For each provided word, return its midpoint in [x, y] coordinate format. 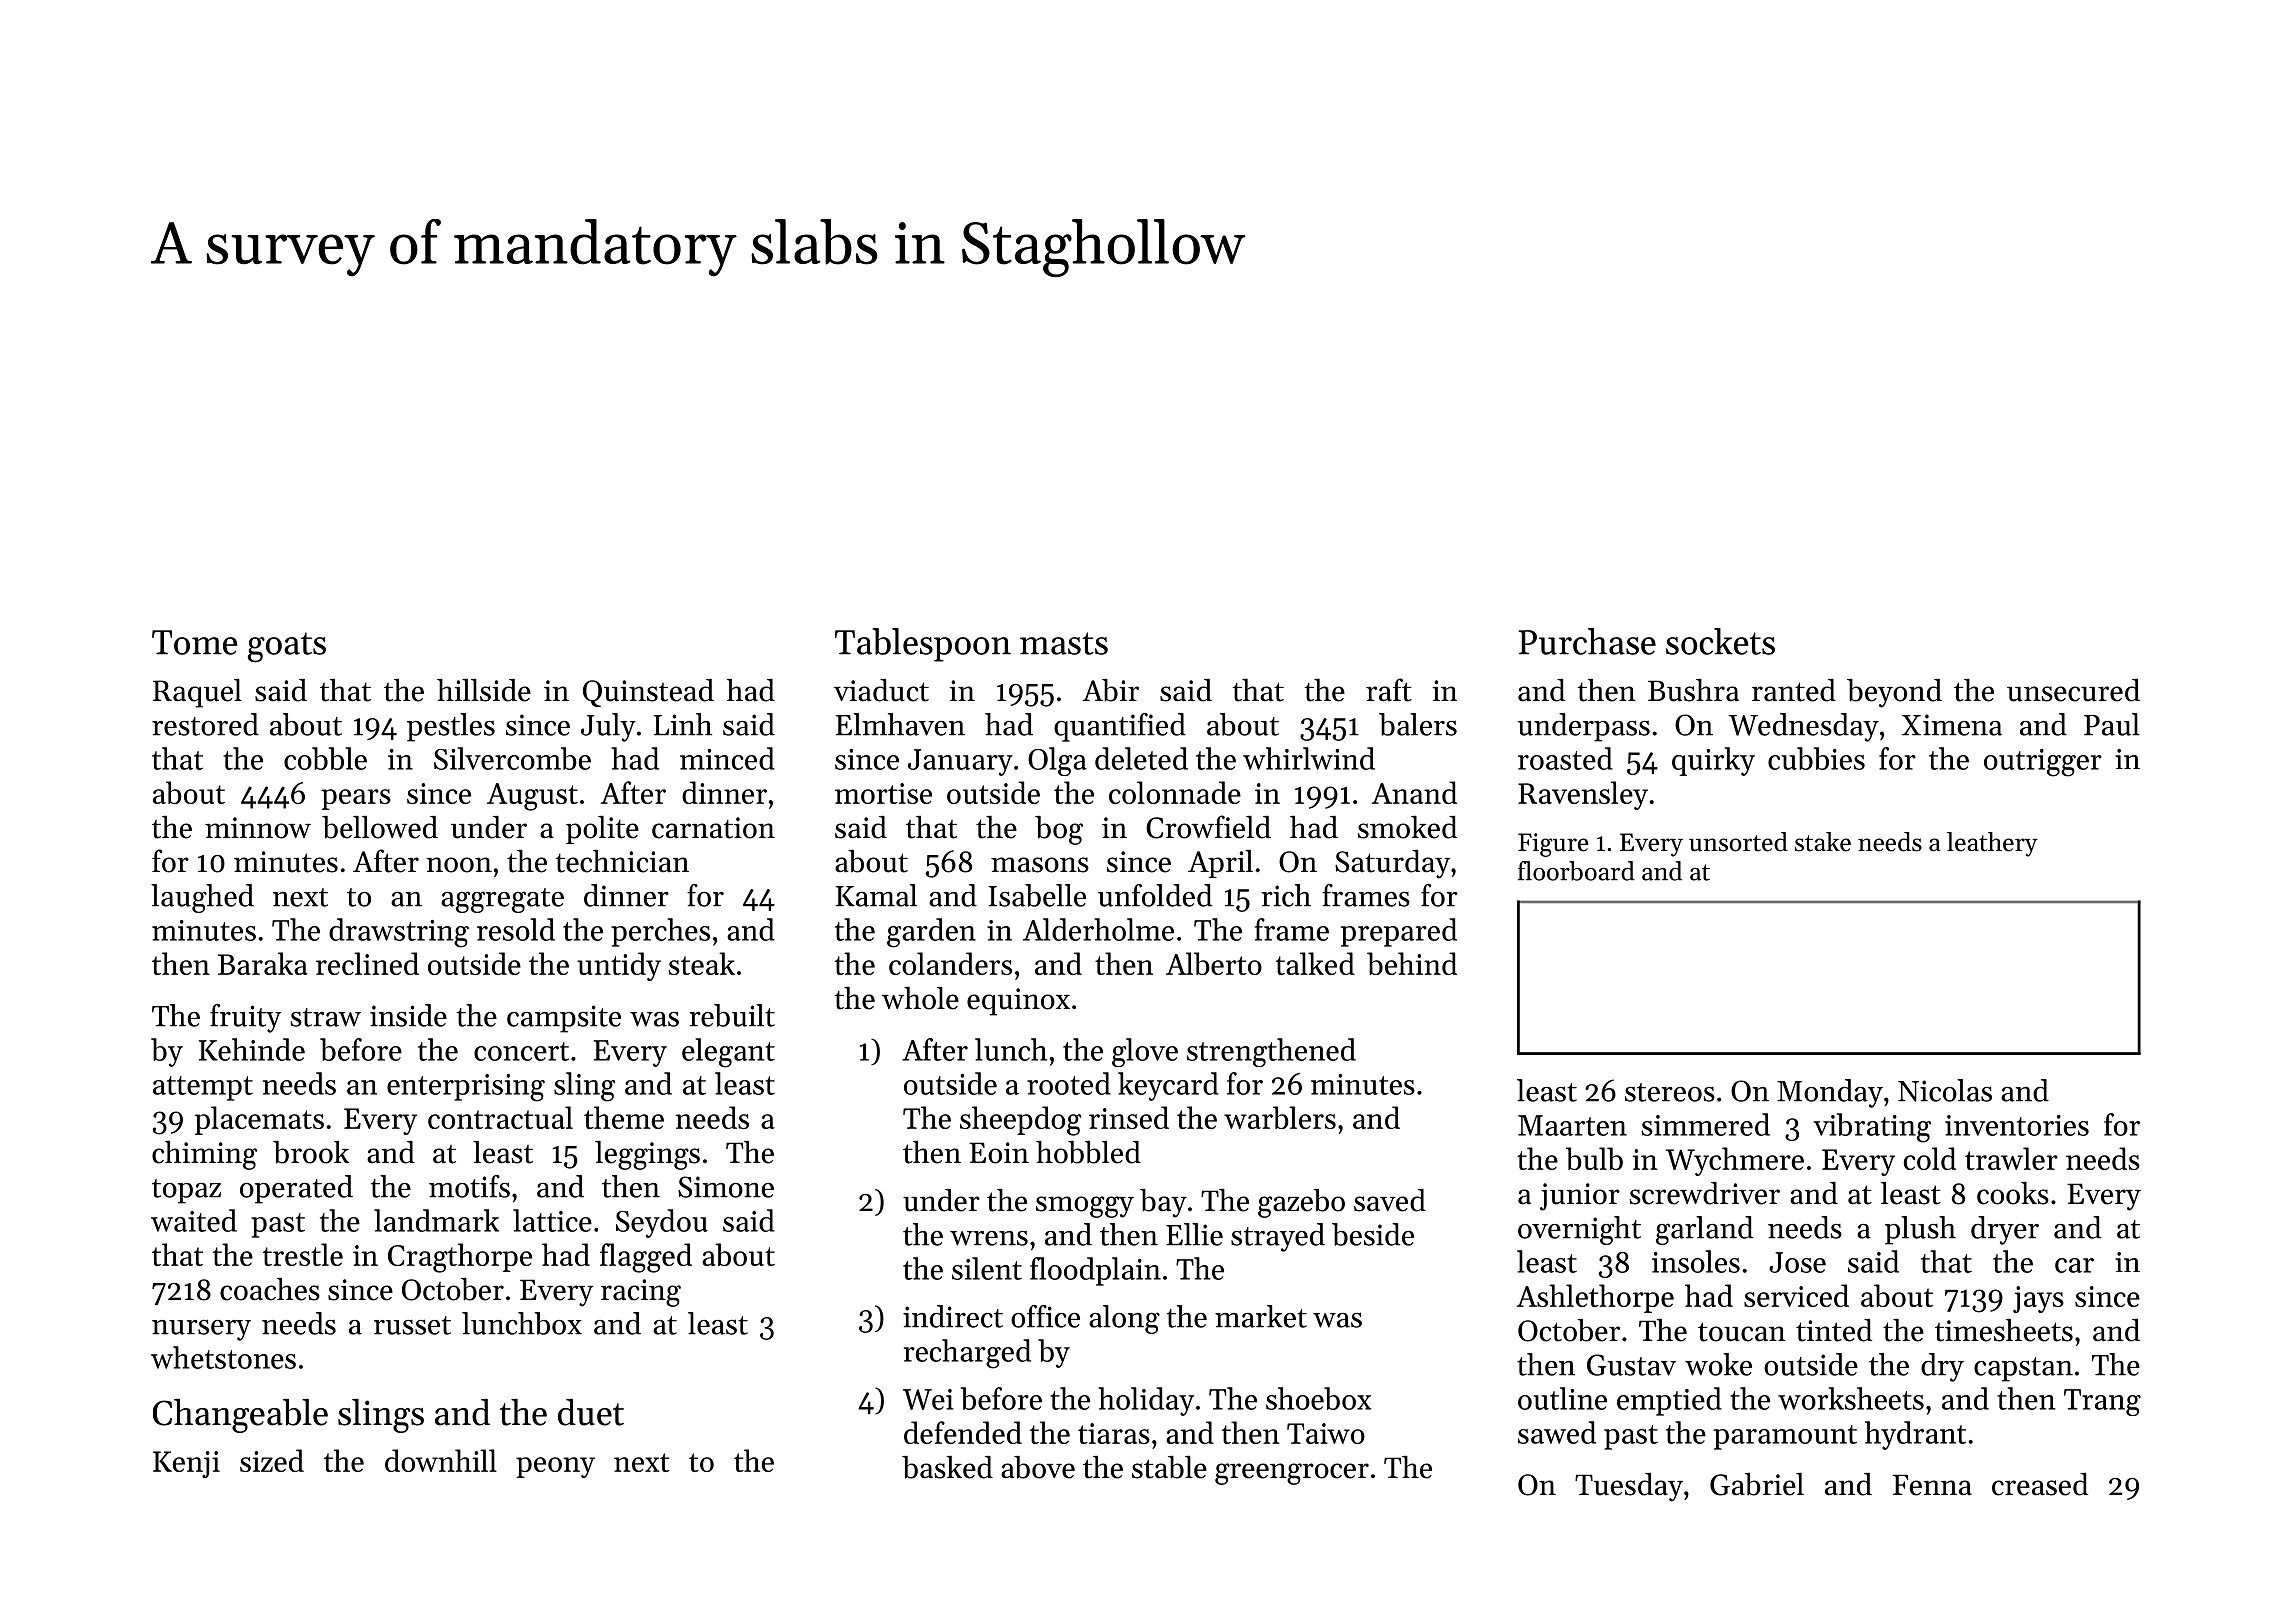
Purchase [1587, 641]
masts [1064, 643]
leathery [1992, 844]
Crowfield [1208, 827]
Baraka [263, 963]
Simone [726, 1187]
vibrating [1872, 1128]
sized [272, 1460]
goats [287, 647]
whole [920, 998]
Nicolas [1945, 1090]
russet [412, 1325]
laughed [202, 898]
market [1261, 1316]
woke [1718, 1364]
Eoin [999, 1153]
